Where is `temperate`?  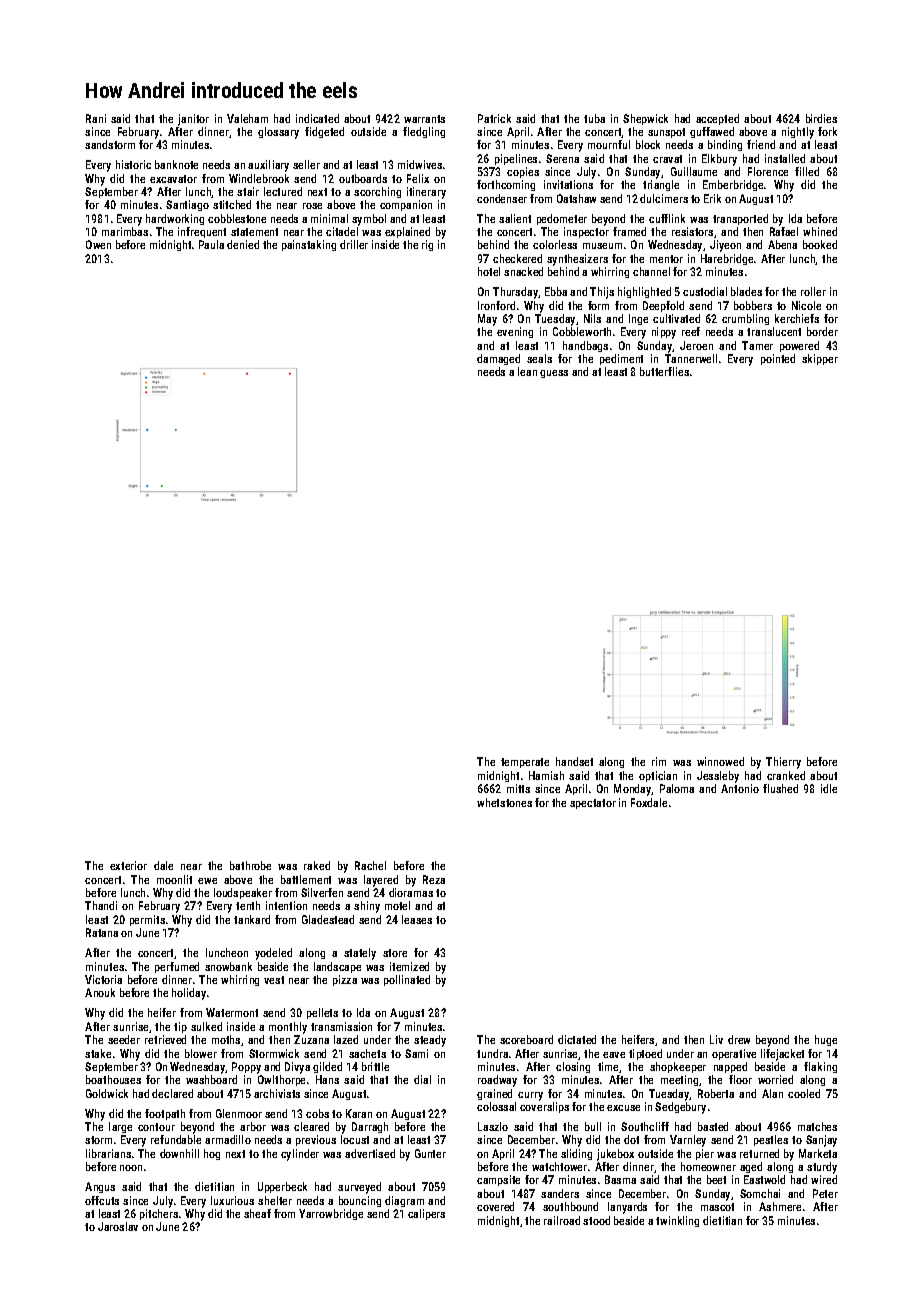 temperate is located at coordinates (525, 763).
